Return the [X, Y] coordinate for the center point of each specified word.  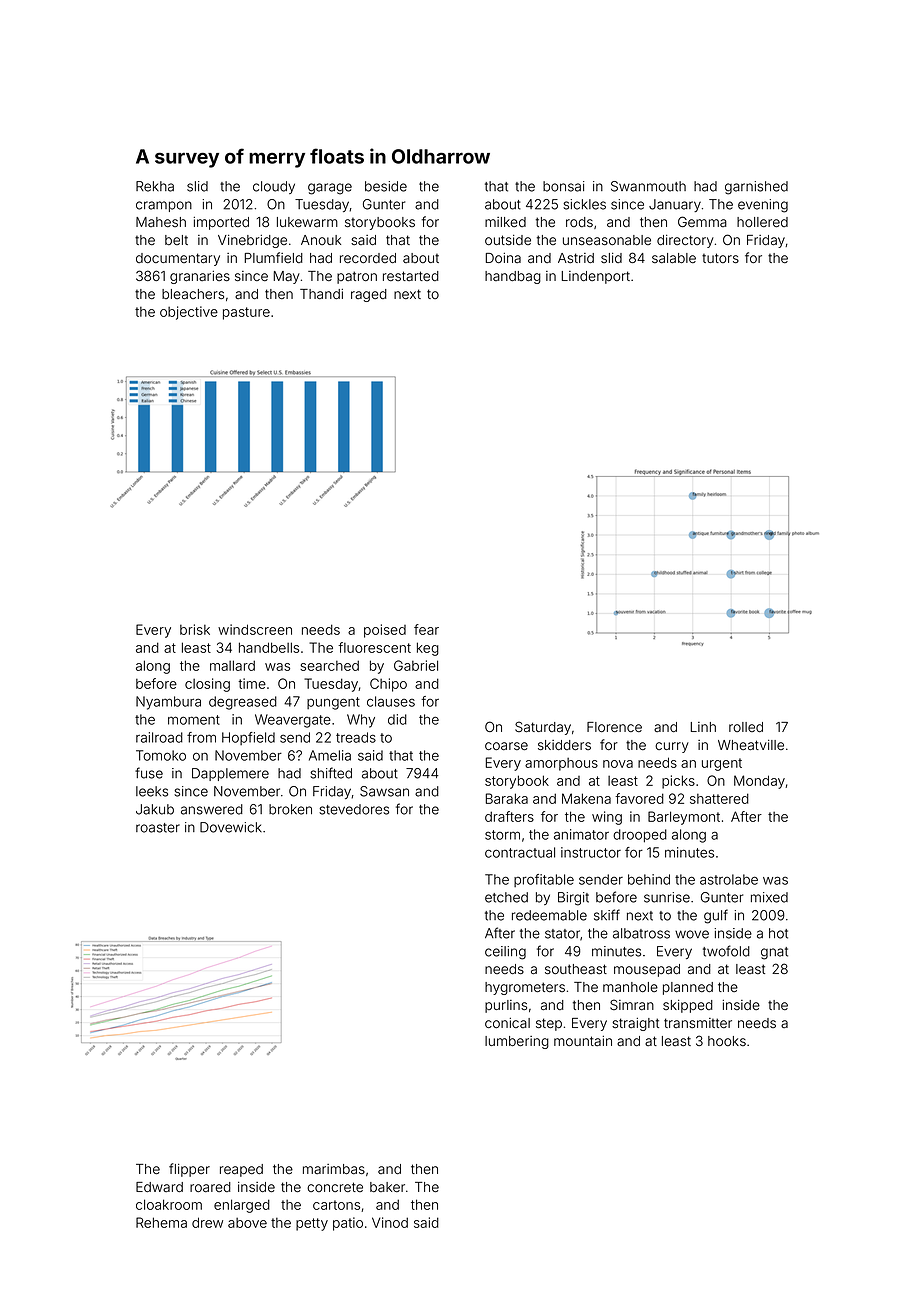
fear [426, 629]
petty [312, 1224]
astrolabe [729, 879]
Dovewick [231, 827]
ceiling [505, 953]
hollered [762, 222]
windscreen [255, 629]
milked [505, 222]
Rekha [155, 186]
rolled [746, 727]
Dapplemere [230, 774]
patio [348, 1224]
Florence [614, 727]
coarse [506, 746]
